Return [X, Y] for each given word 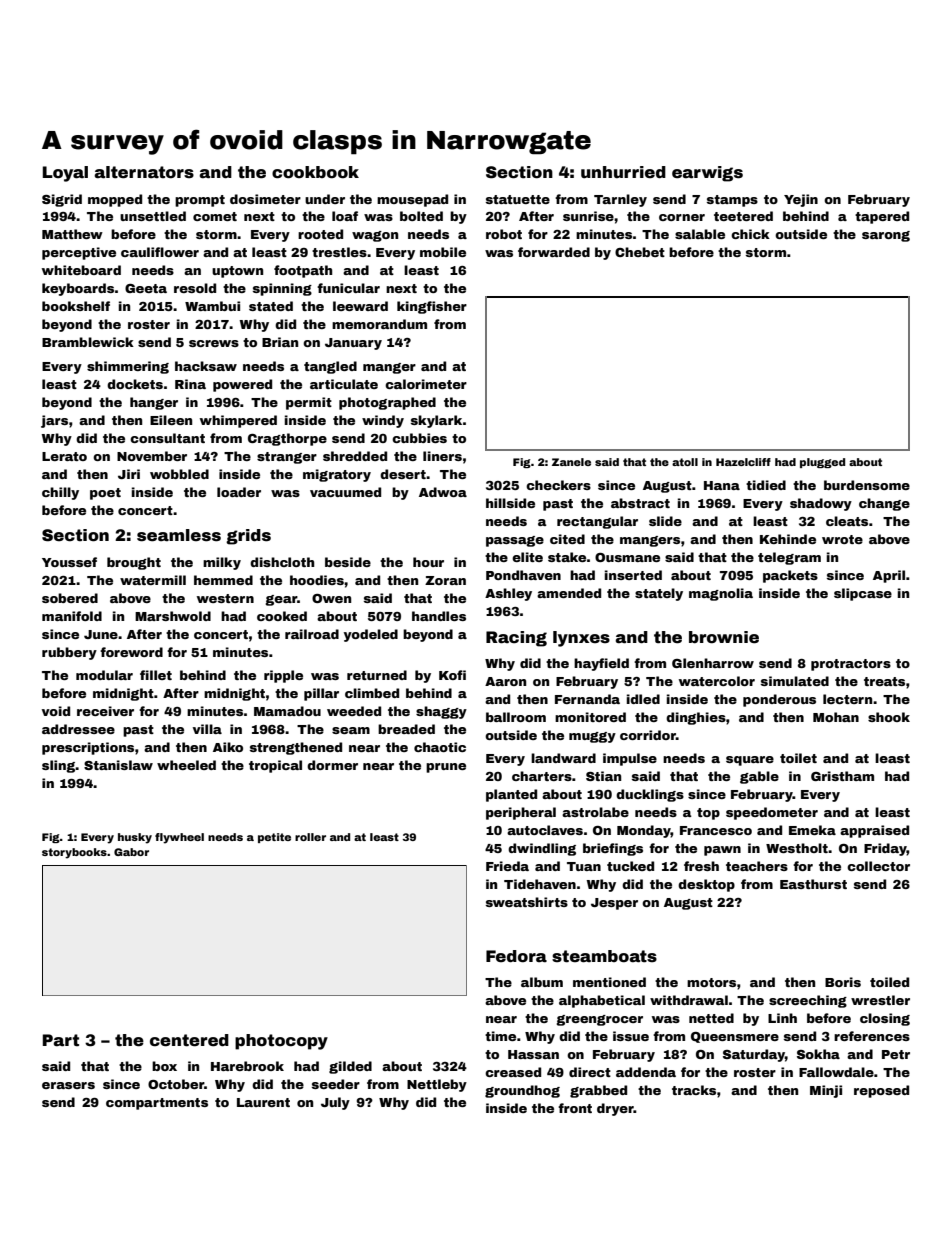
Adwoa [443, 492]
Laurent [263, 1102]
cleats [847, 521]
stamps [732, 201]
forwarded [554, 252]
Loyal [65, 174]
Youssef [69, 562]
